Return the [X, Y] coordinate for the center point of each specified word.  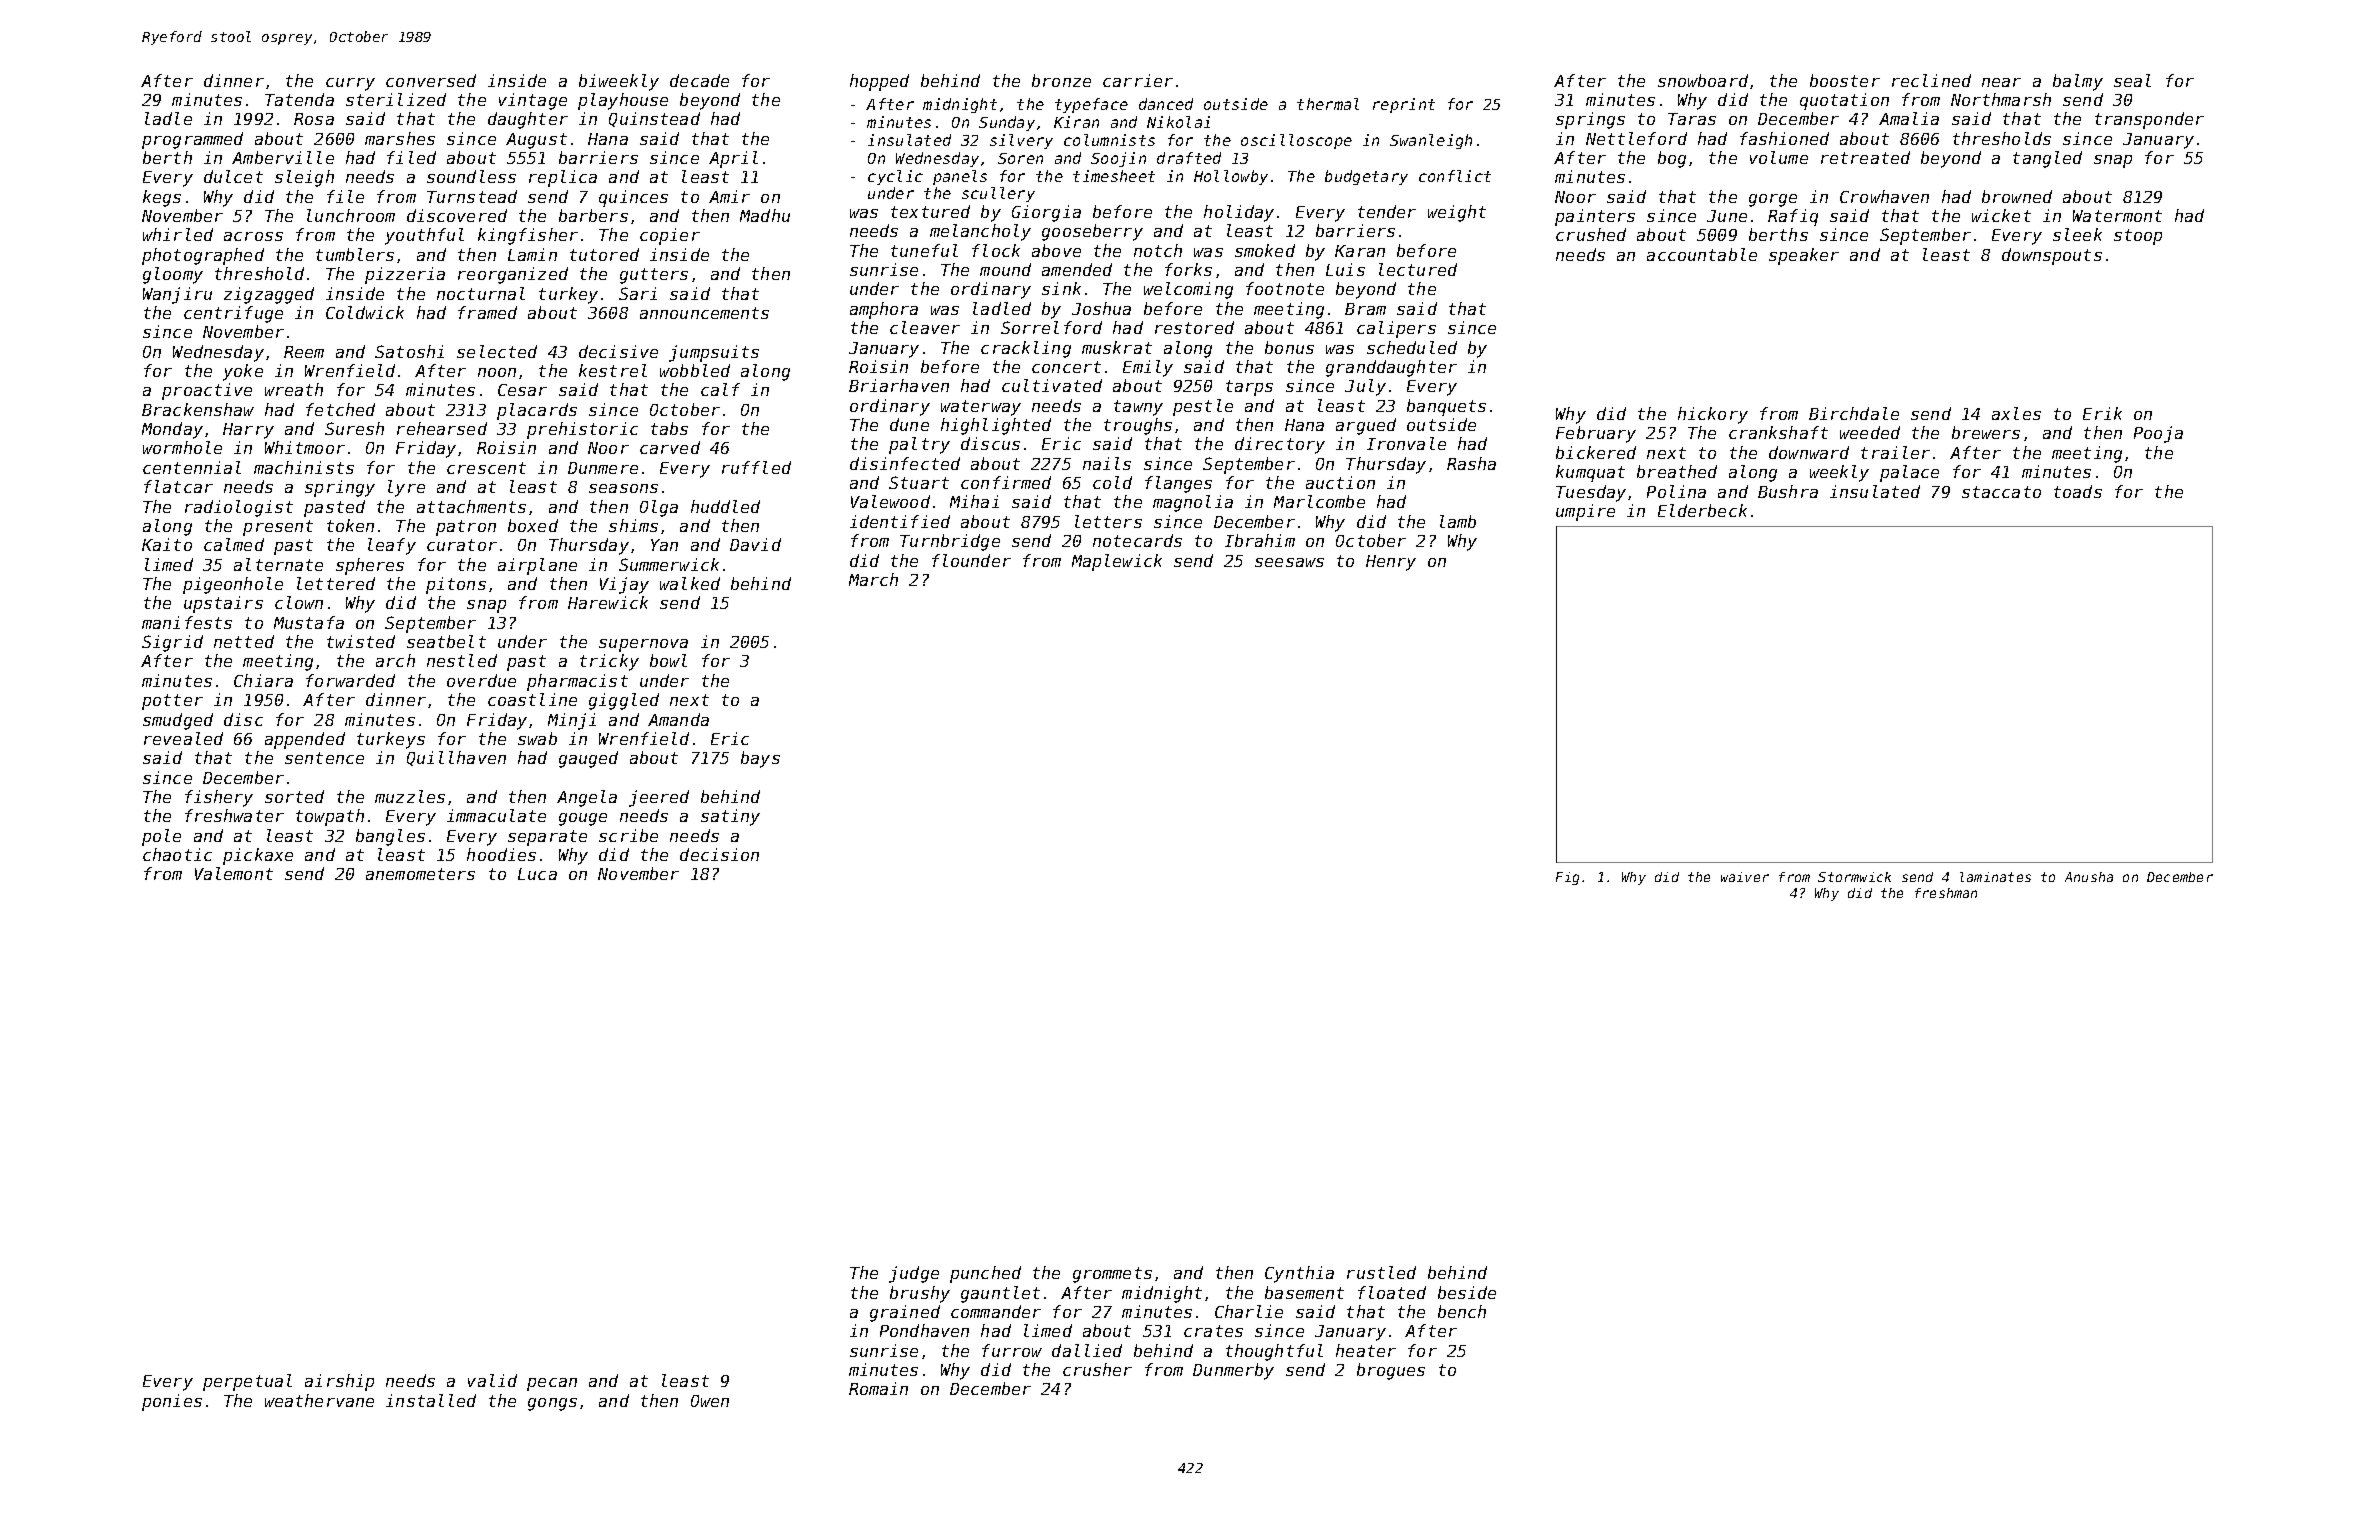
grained [905, 1313]
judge [914, 1274]
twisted [361, 641]
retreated [1865, 157]
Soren [1020, 158]
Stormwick [1854, 877]
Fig [1567, 878]
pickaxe [258, 856]
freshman [1946, 893]
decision [719, 854]
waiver [1745, 877]
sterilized [396, 99]
